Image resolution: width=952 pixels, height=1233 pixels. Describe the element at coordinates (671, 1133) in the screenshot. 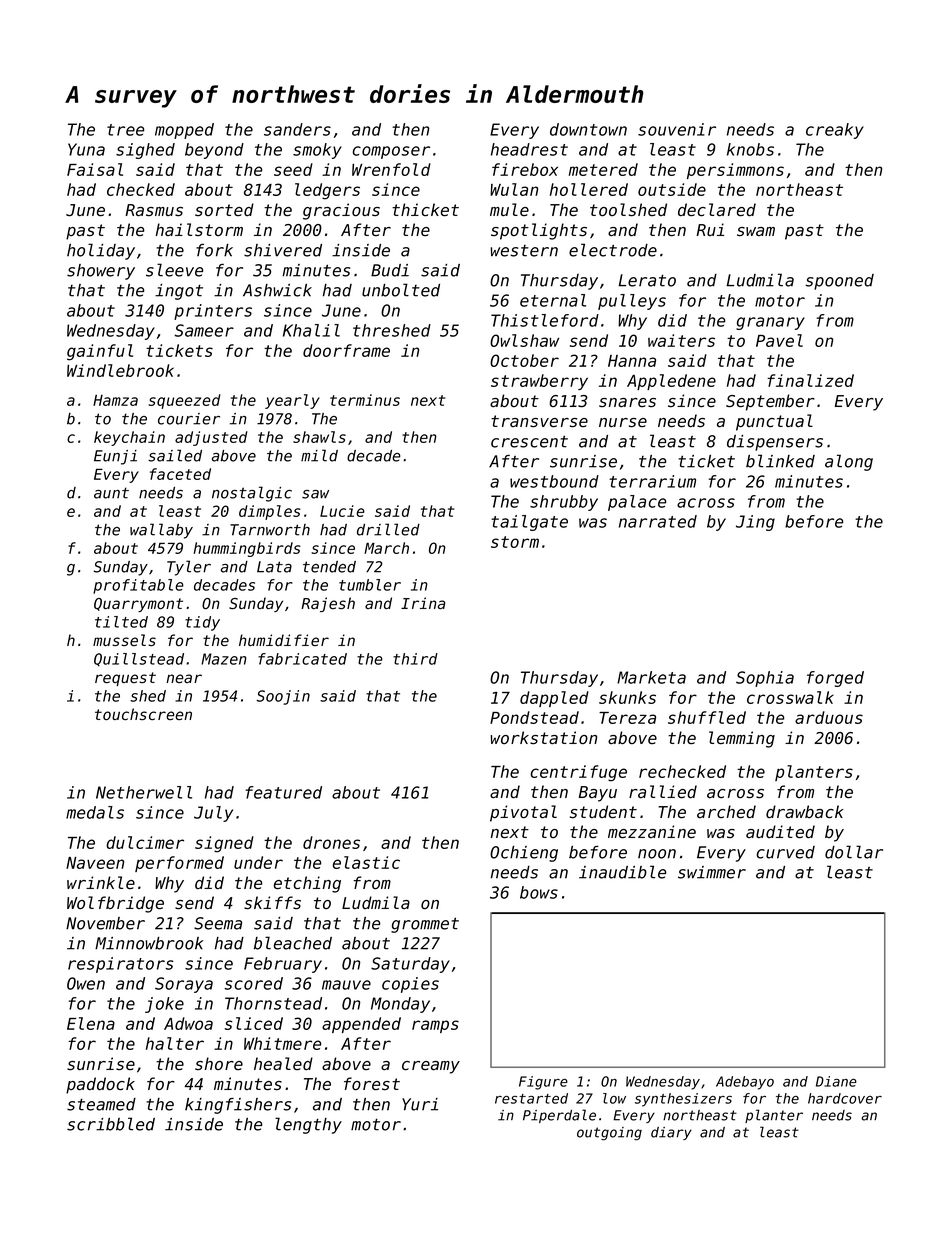

I see `diary` at that location.
